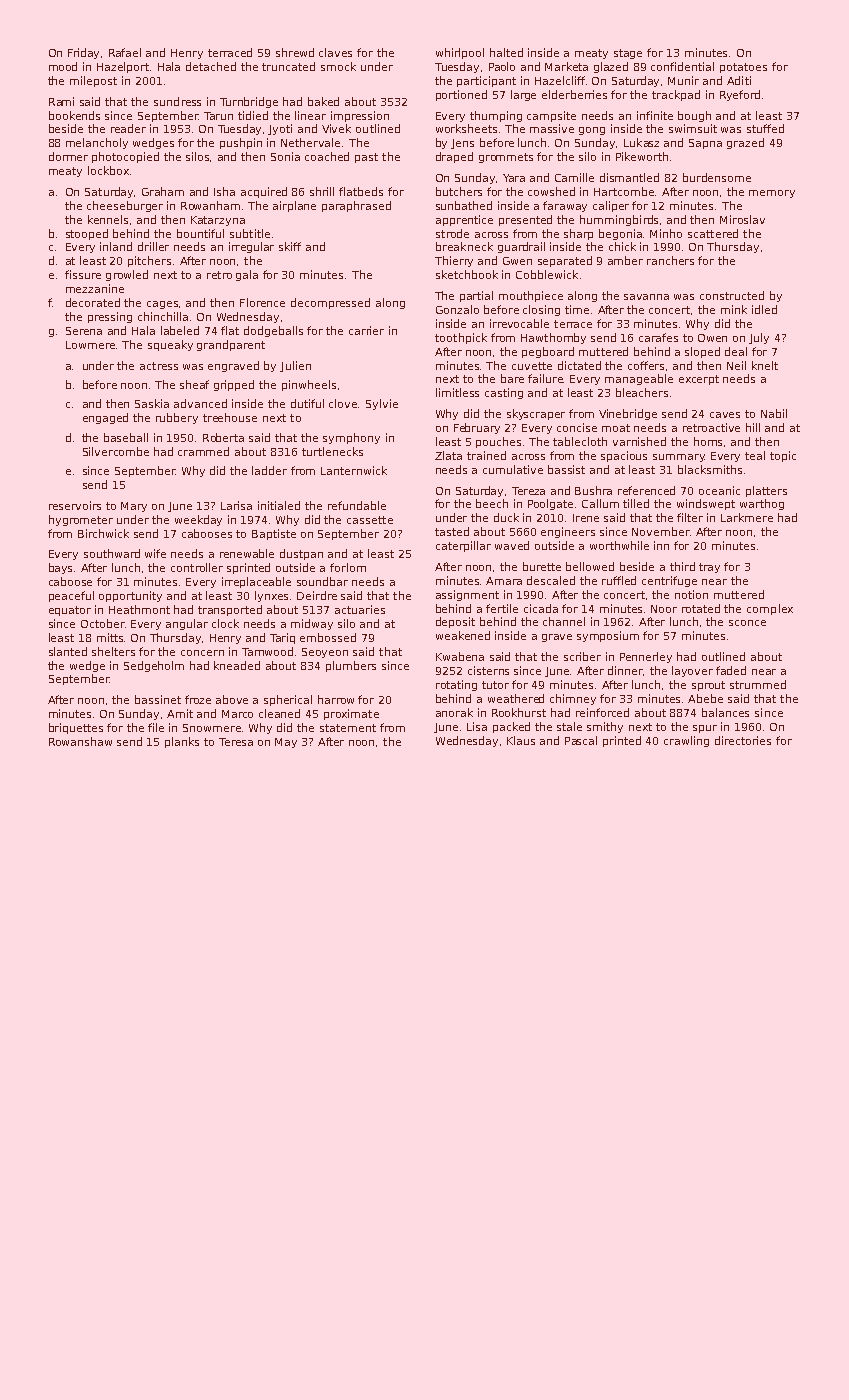 The width and height of the image is (849, 1400). I want to click on November, so click(661, 531).
